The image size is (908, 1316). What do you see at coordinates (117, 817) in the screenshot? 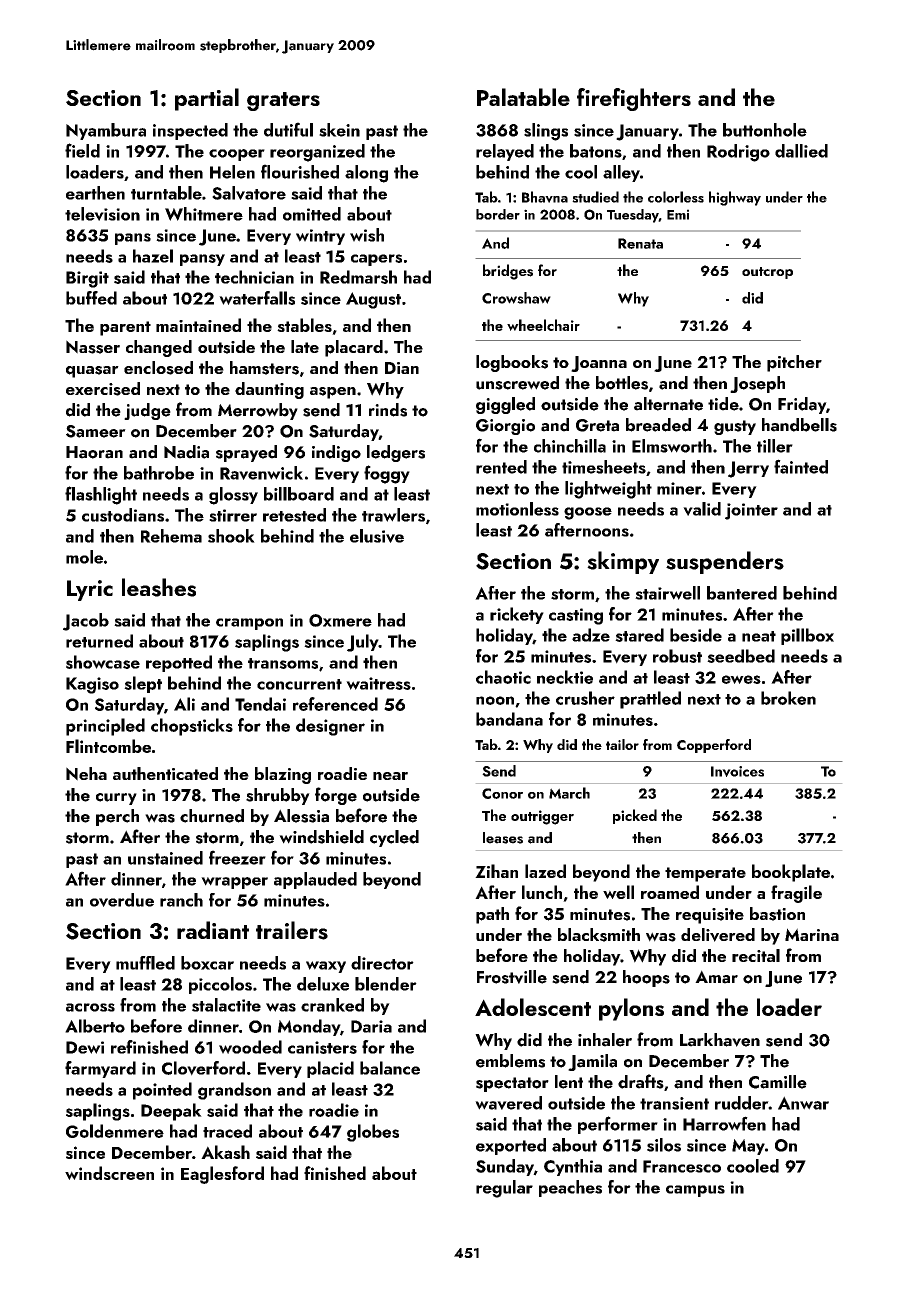
I see `perch` at bounding box center [117, 817].
